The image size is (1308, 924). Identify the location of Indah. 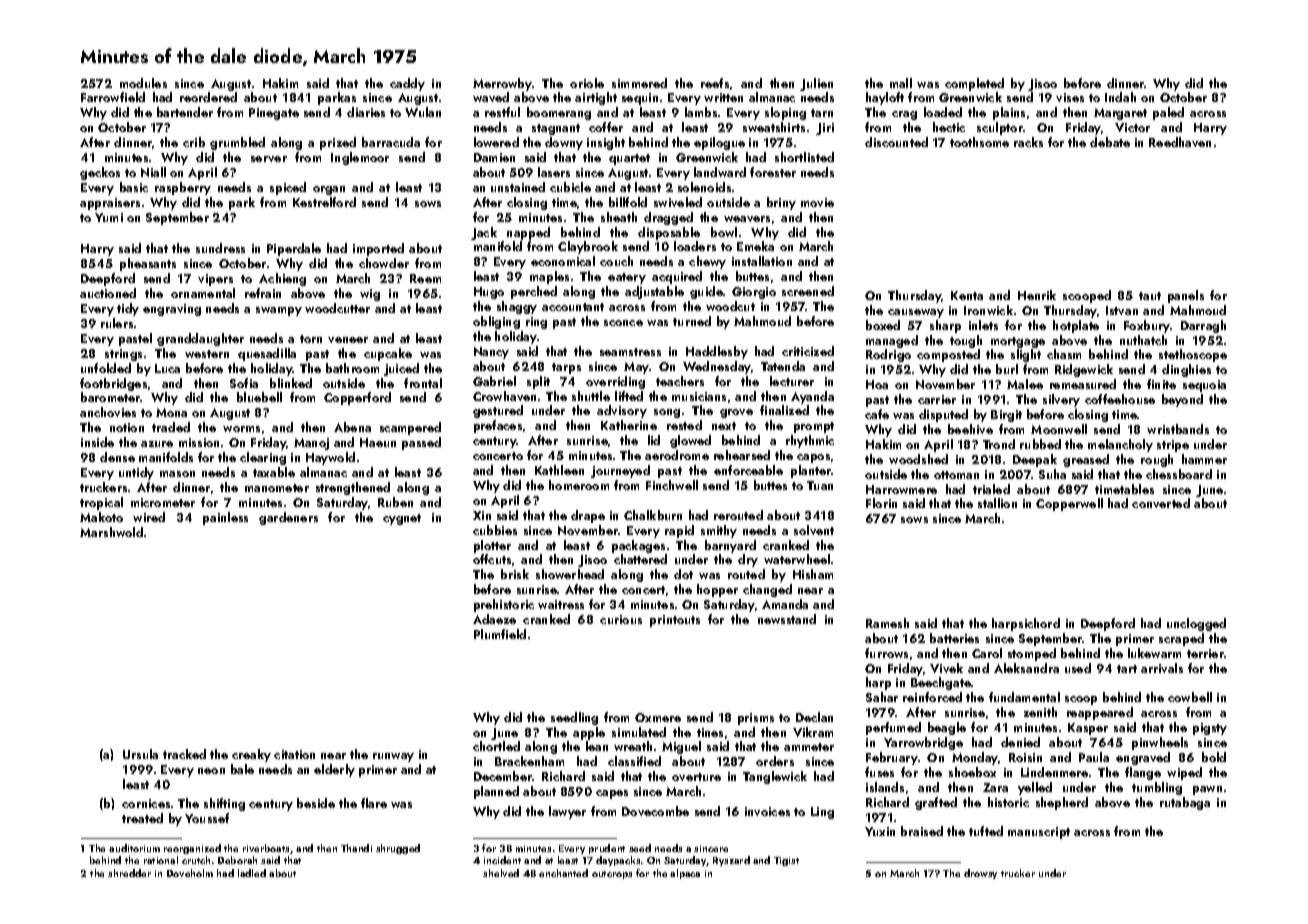
(1120, 97).
